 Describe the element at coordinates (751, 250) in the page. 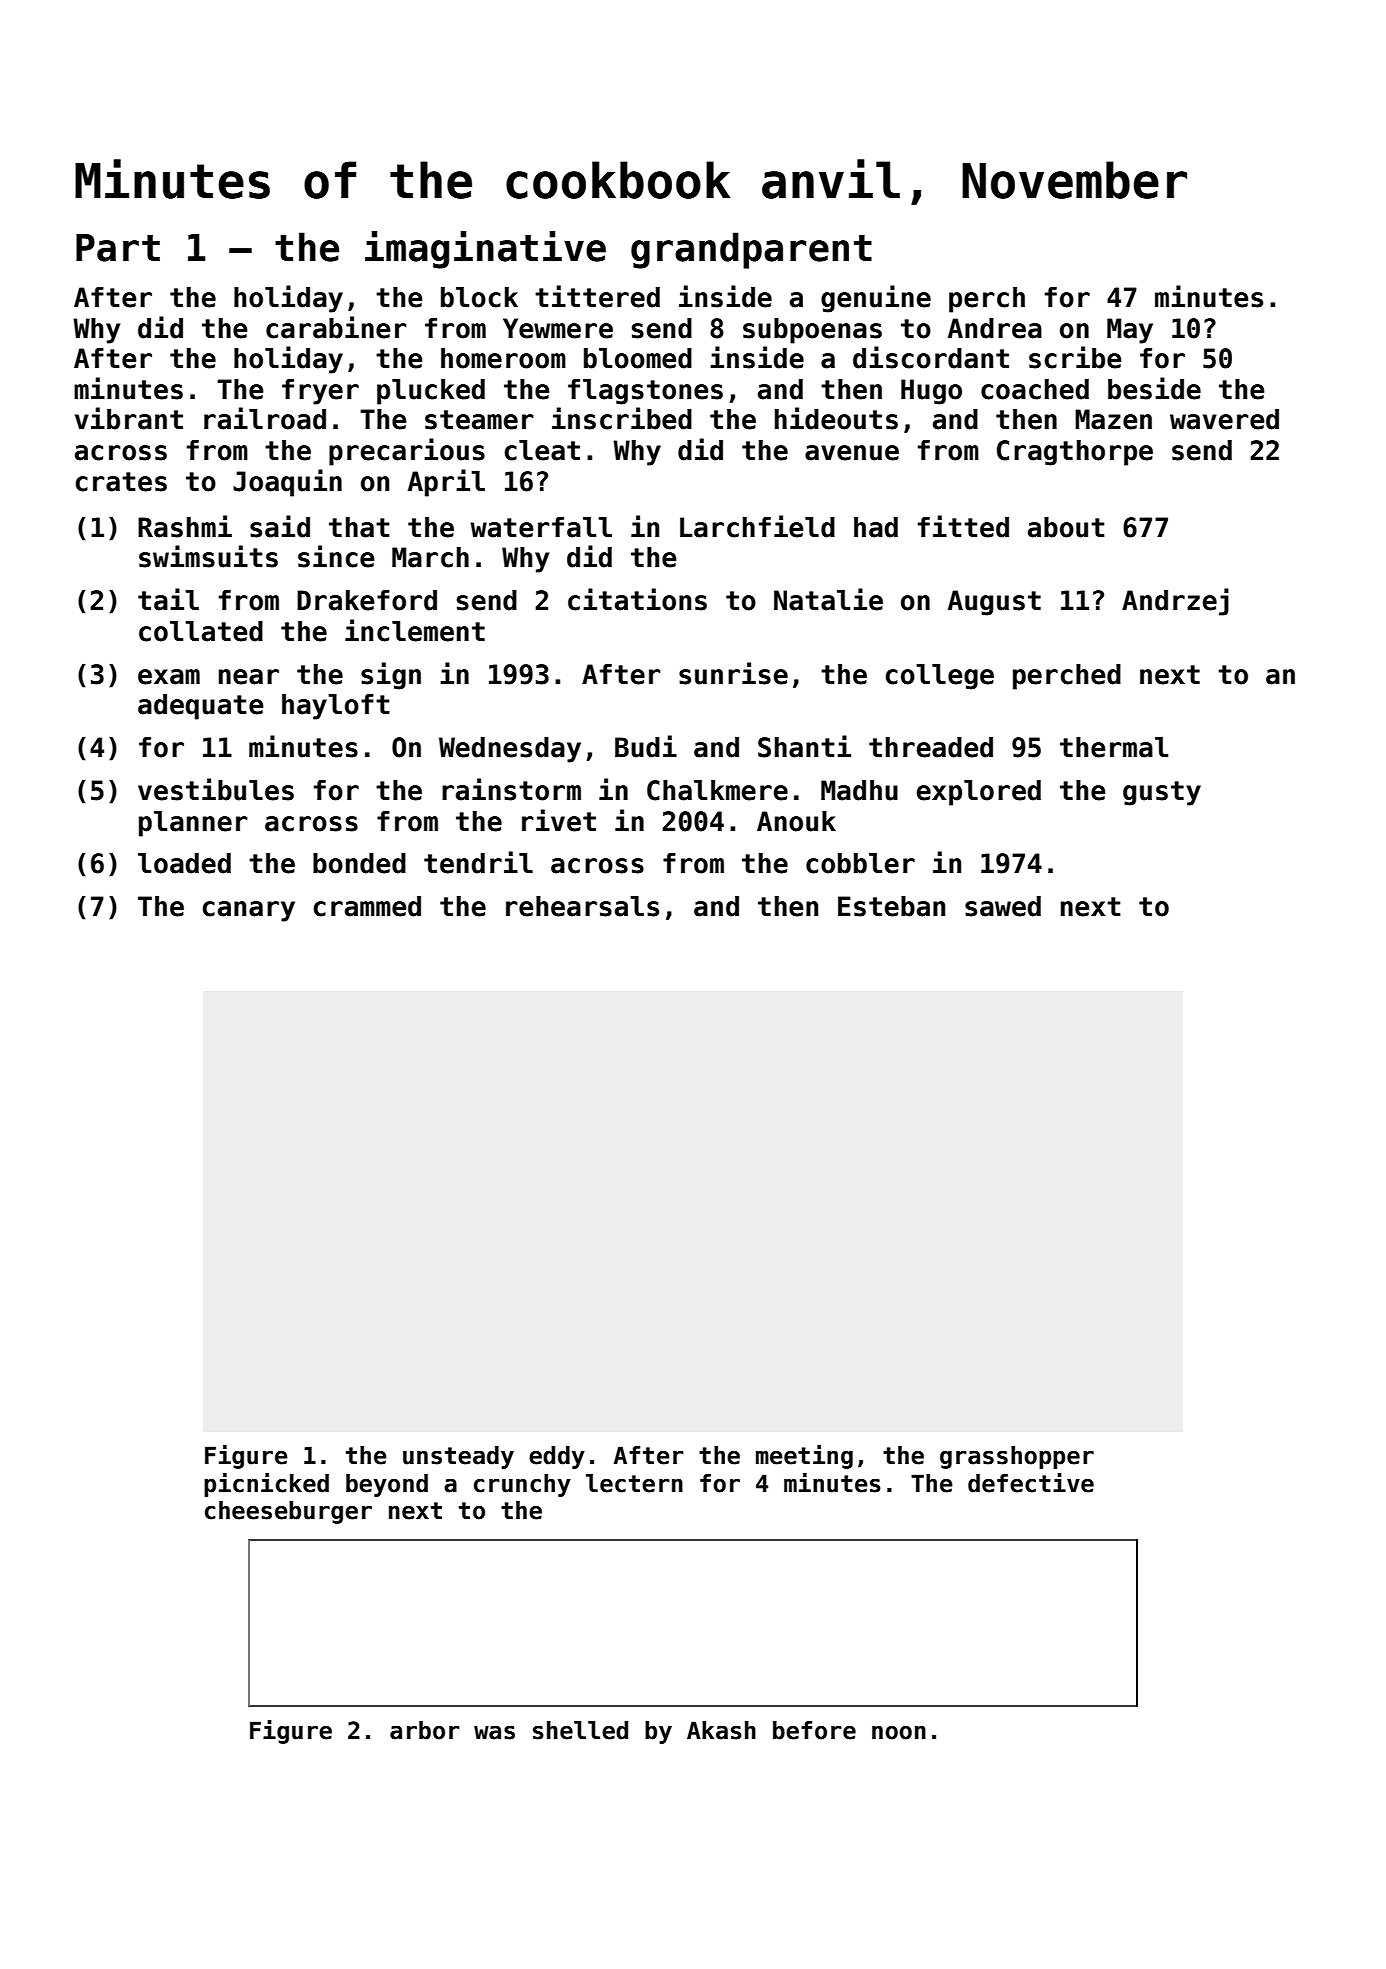

I see `grandparent` at that location.
